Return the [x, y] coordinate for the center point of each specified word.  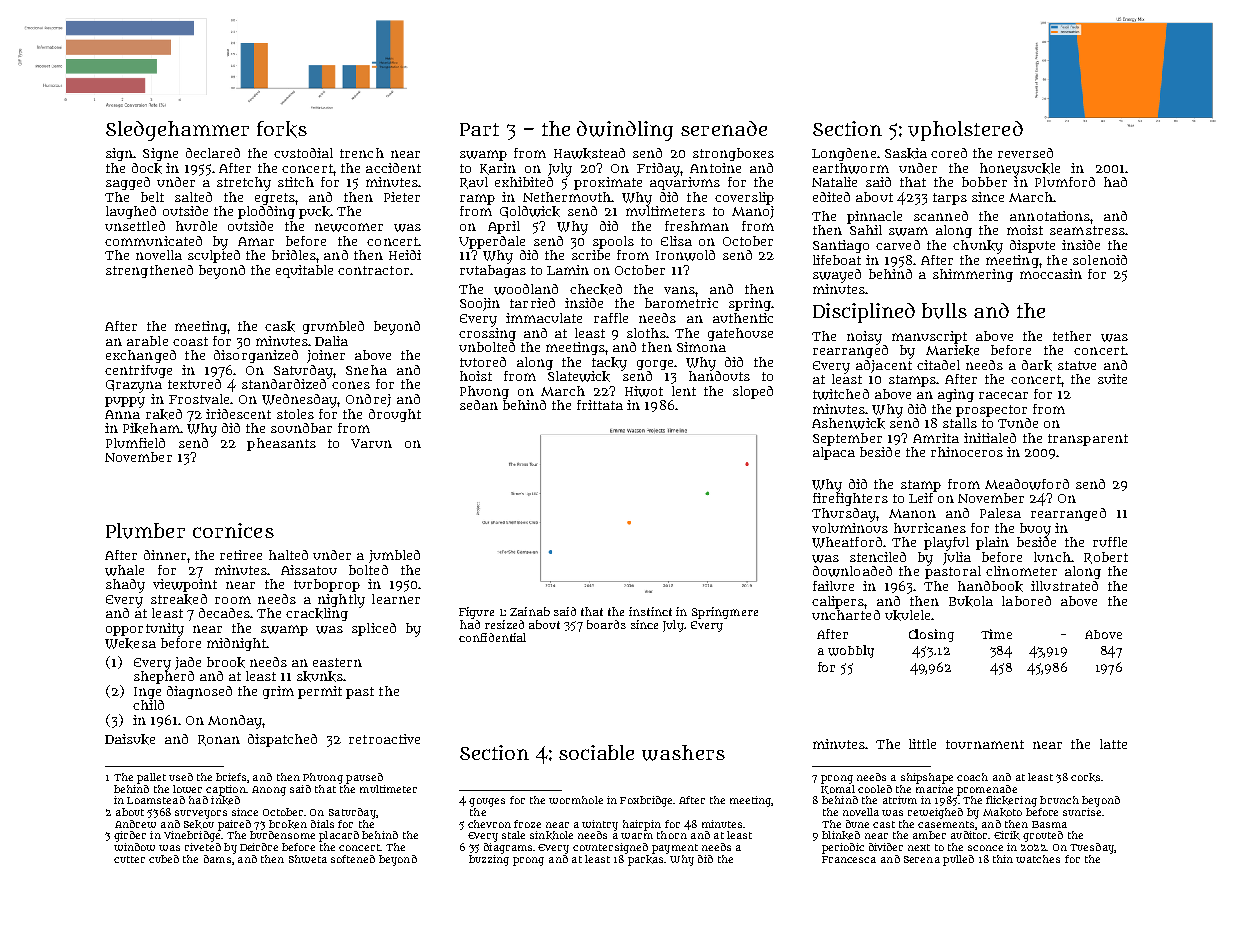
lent [684, 391]
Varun [371, 443]
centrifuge [138, 371]
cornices [233, 530]
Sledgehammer [177, 131]
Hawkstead [589, 153]
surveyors [201, 814]
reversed [1025, 153]
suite [1112, 379]
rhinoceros [967, 452]
